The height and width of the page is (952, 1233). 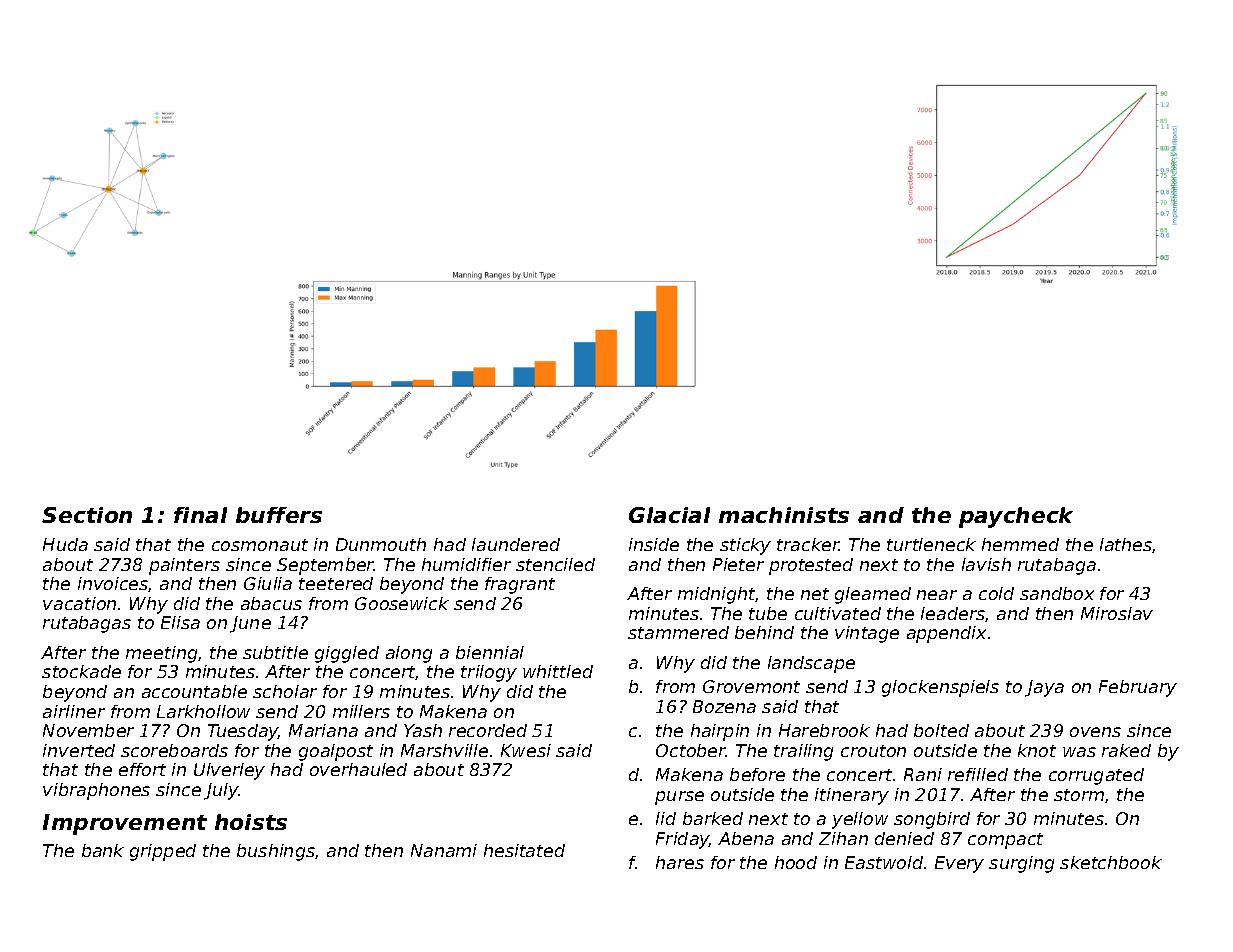 What do you see at coordinates (276, 852) in the page?
I see `bushings` at bounding box center [276, 852].
